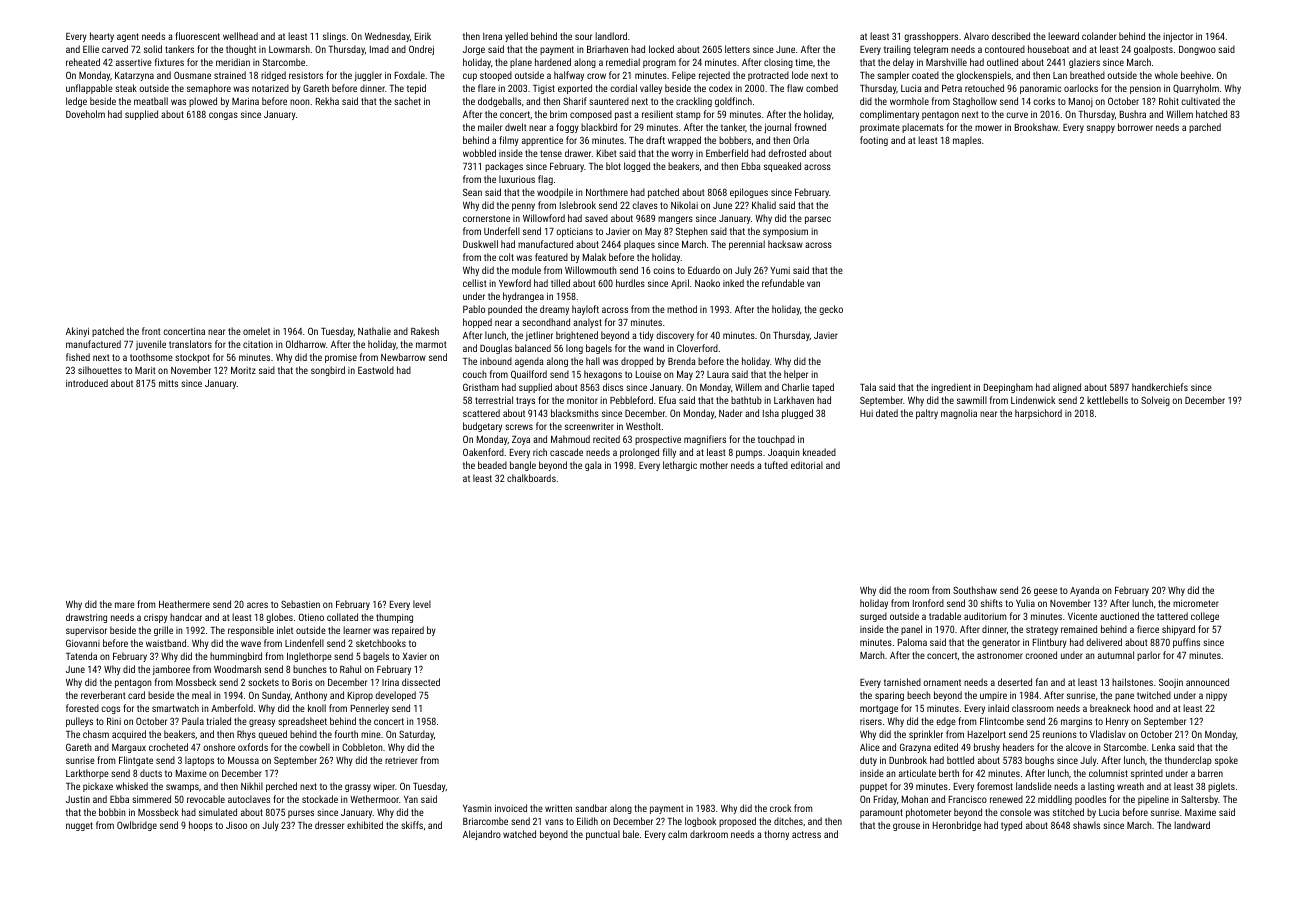  Describe the element at coordinates (232, 708) in the screenshot. I see `Amberfold` at that location.
